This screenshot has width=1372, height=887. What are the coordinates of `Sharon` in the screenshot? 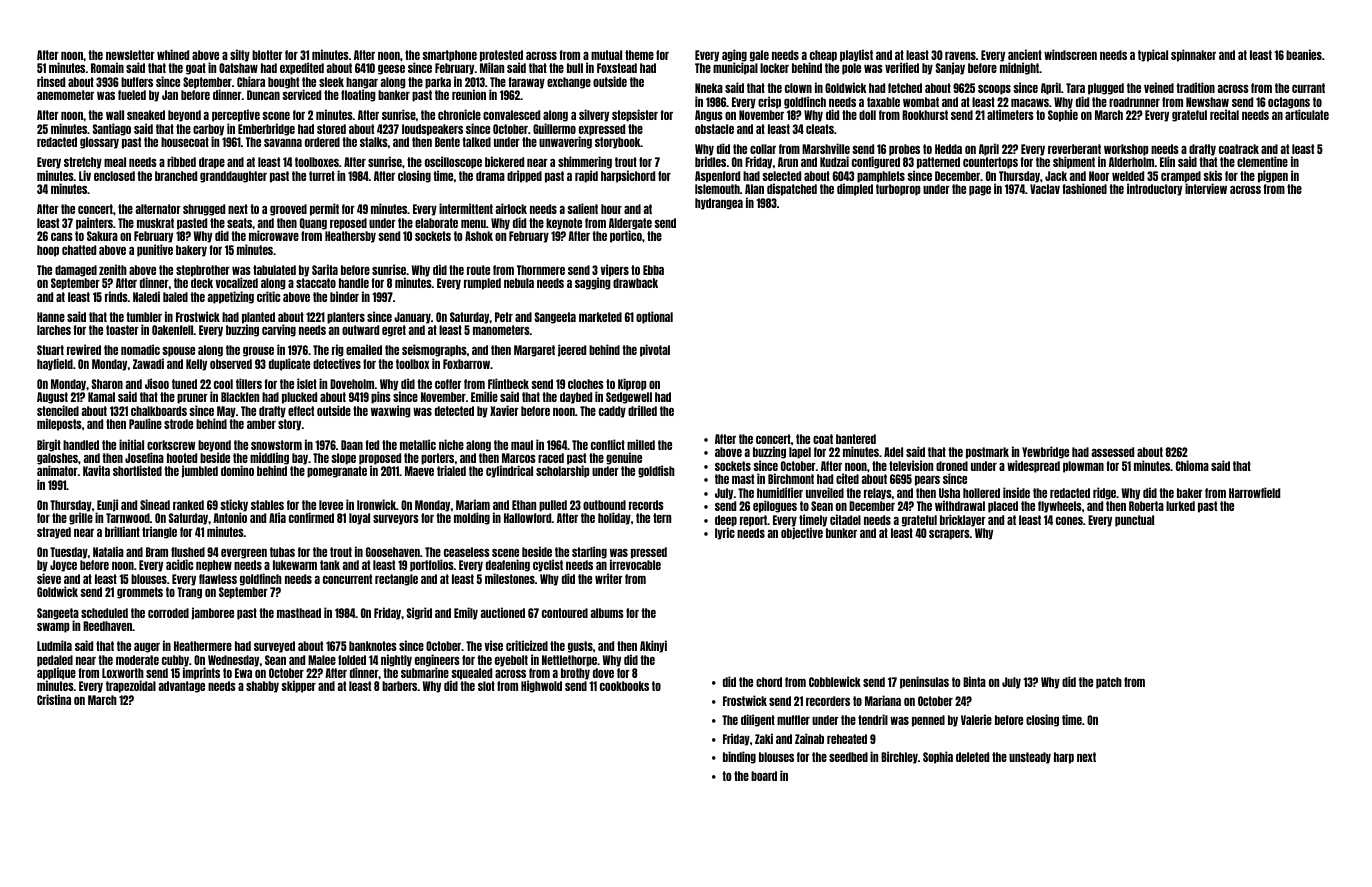 It's located at (107, 384).
